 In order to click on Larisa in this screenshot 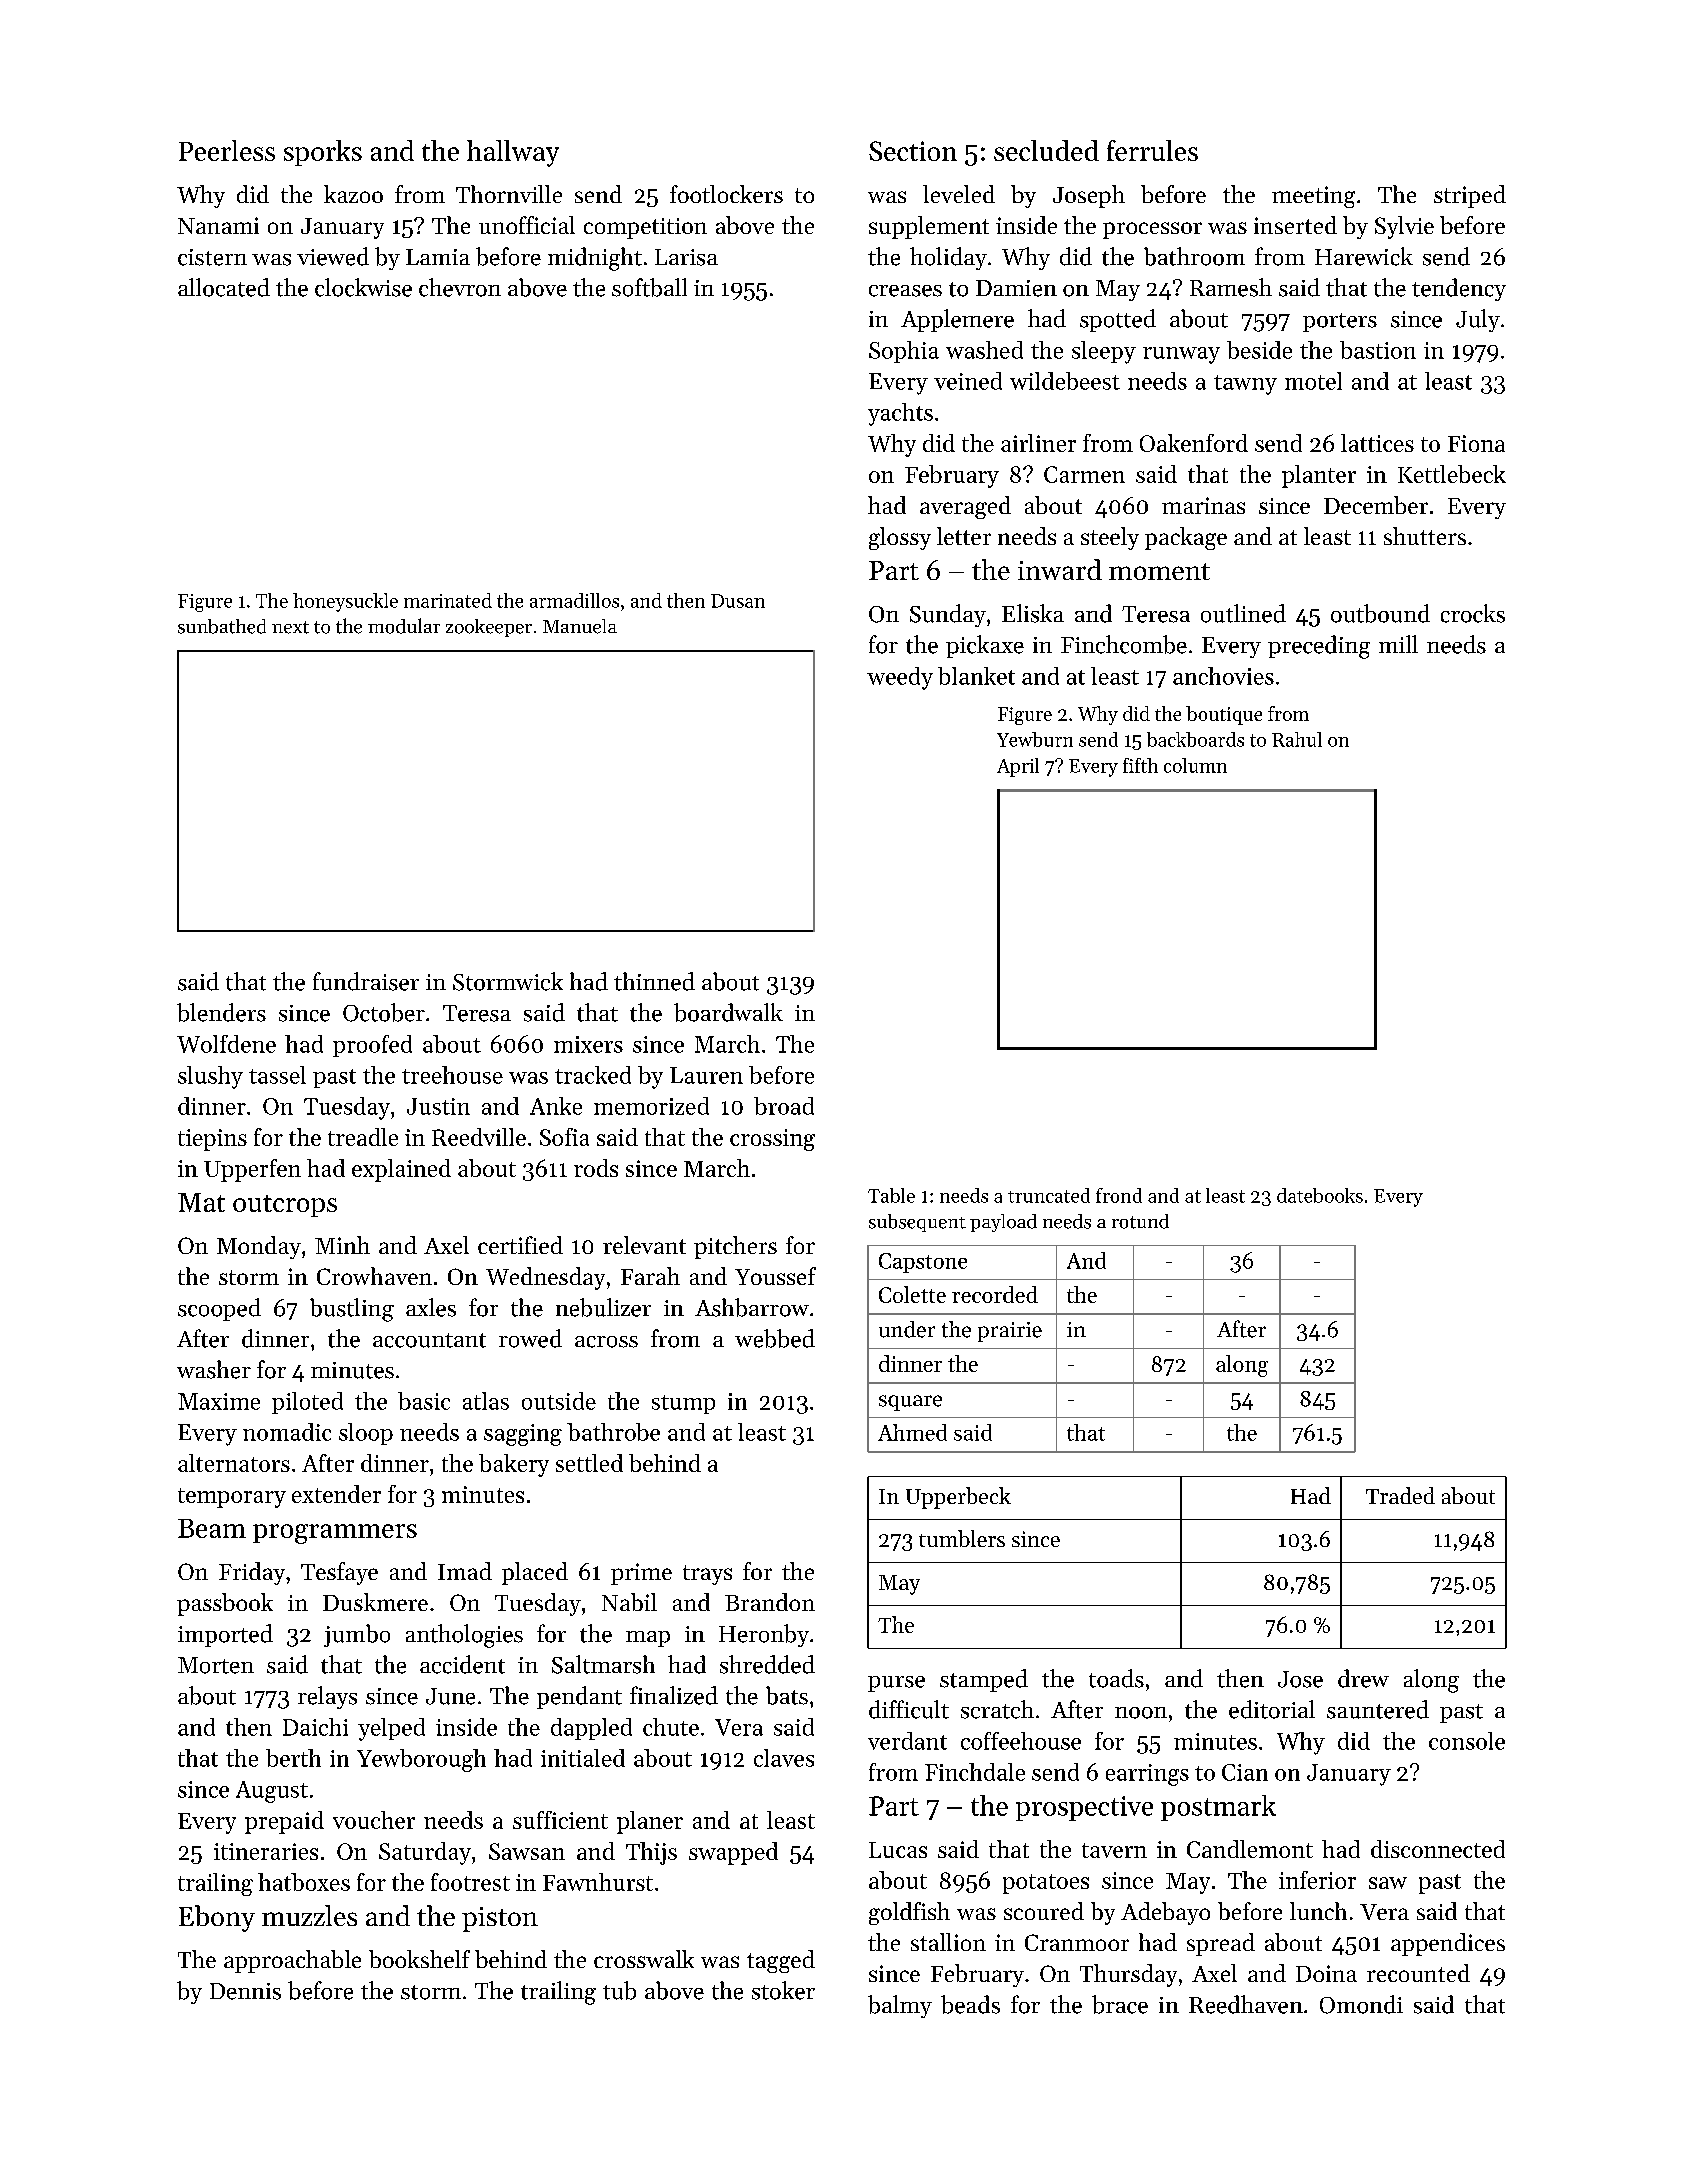, I will do `click(686, 257)`.
